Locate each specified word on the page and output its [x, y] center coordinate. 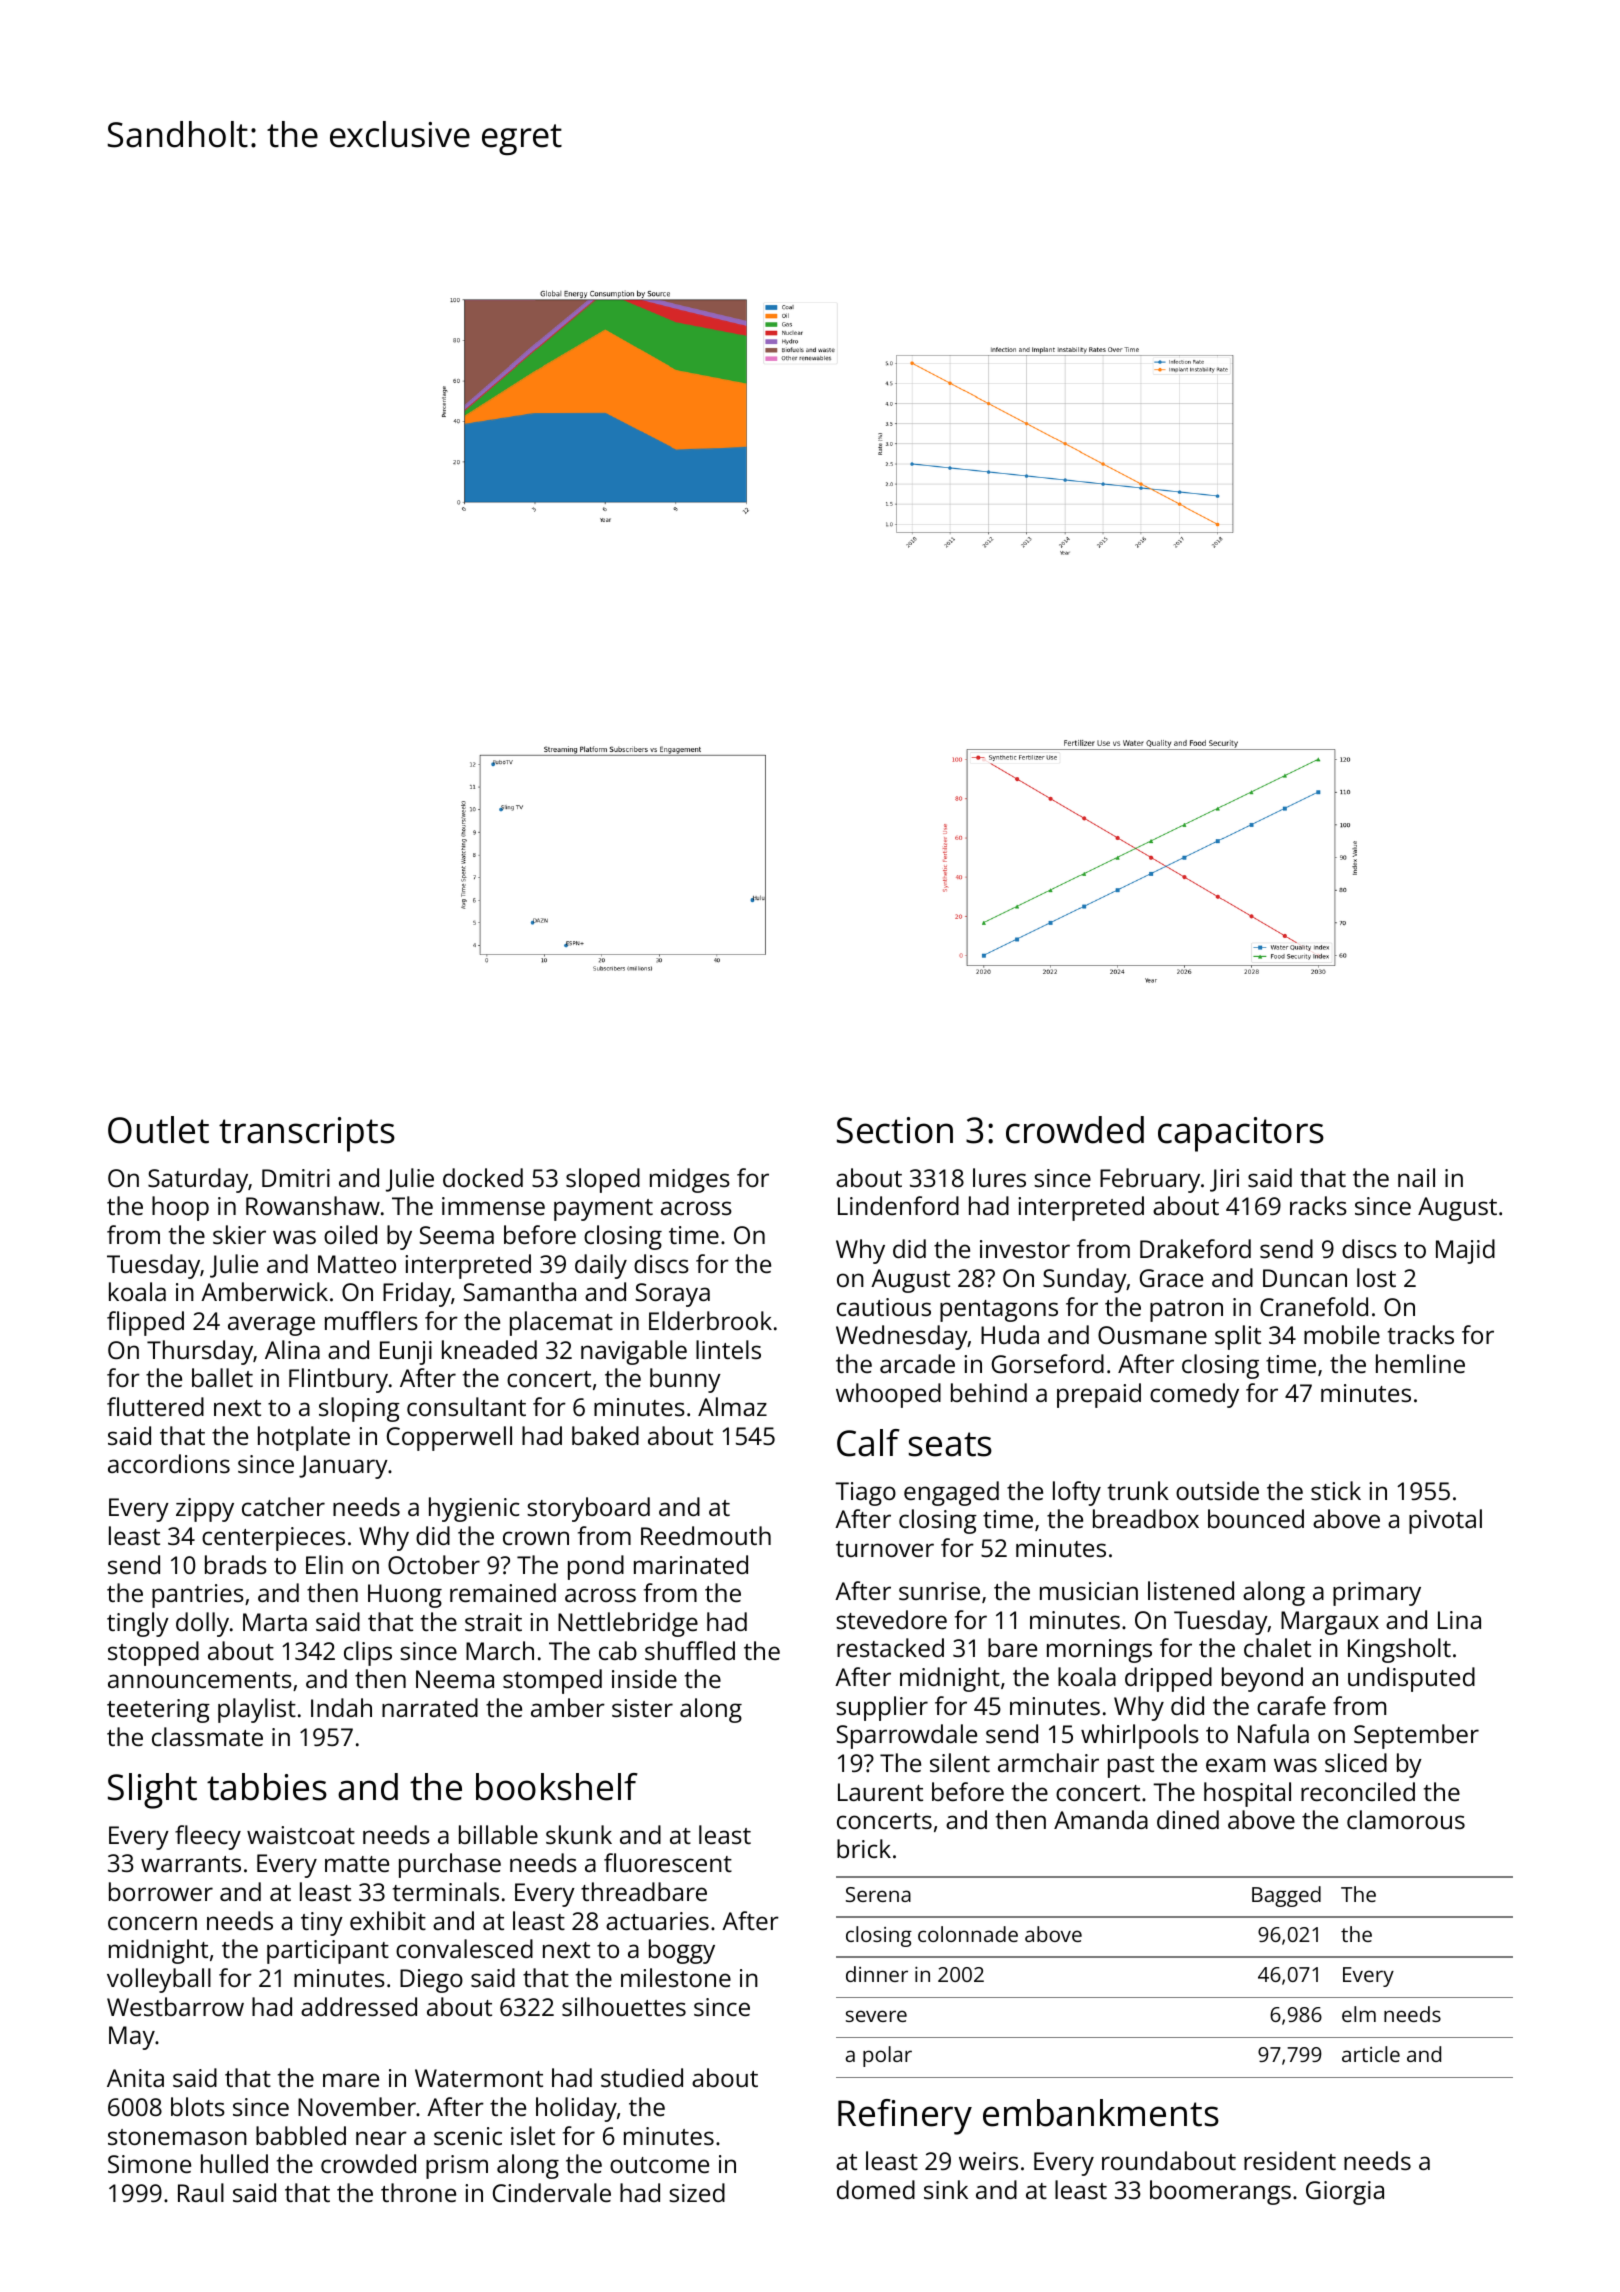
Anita [135, 2078]
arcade [917, 1363]
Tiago [865, 1494]
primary [1377, 1594]
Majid [1465, 1251]
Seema [456, 1235]
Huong [405, 1596]
